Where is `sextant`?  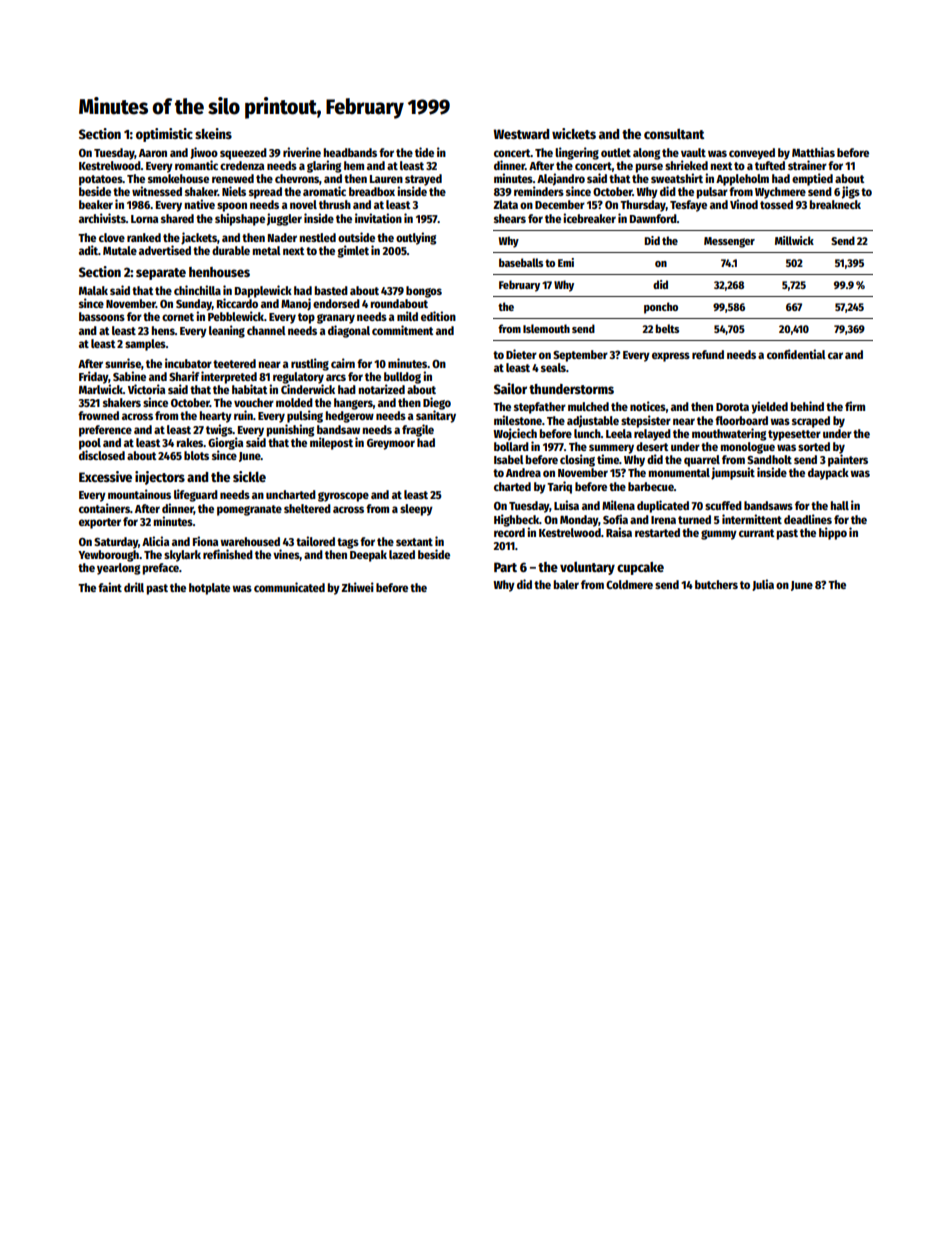
sextant is located at coordinates (414, 542).
